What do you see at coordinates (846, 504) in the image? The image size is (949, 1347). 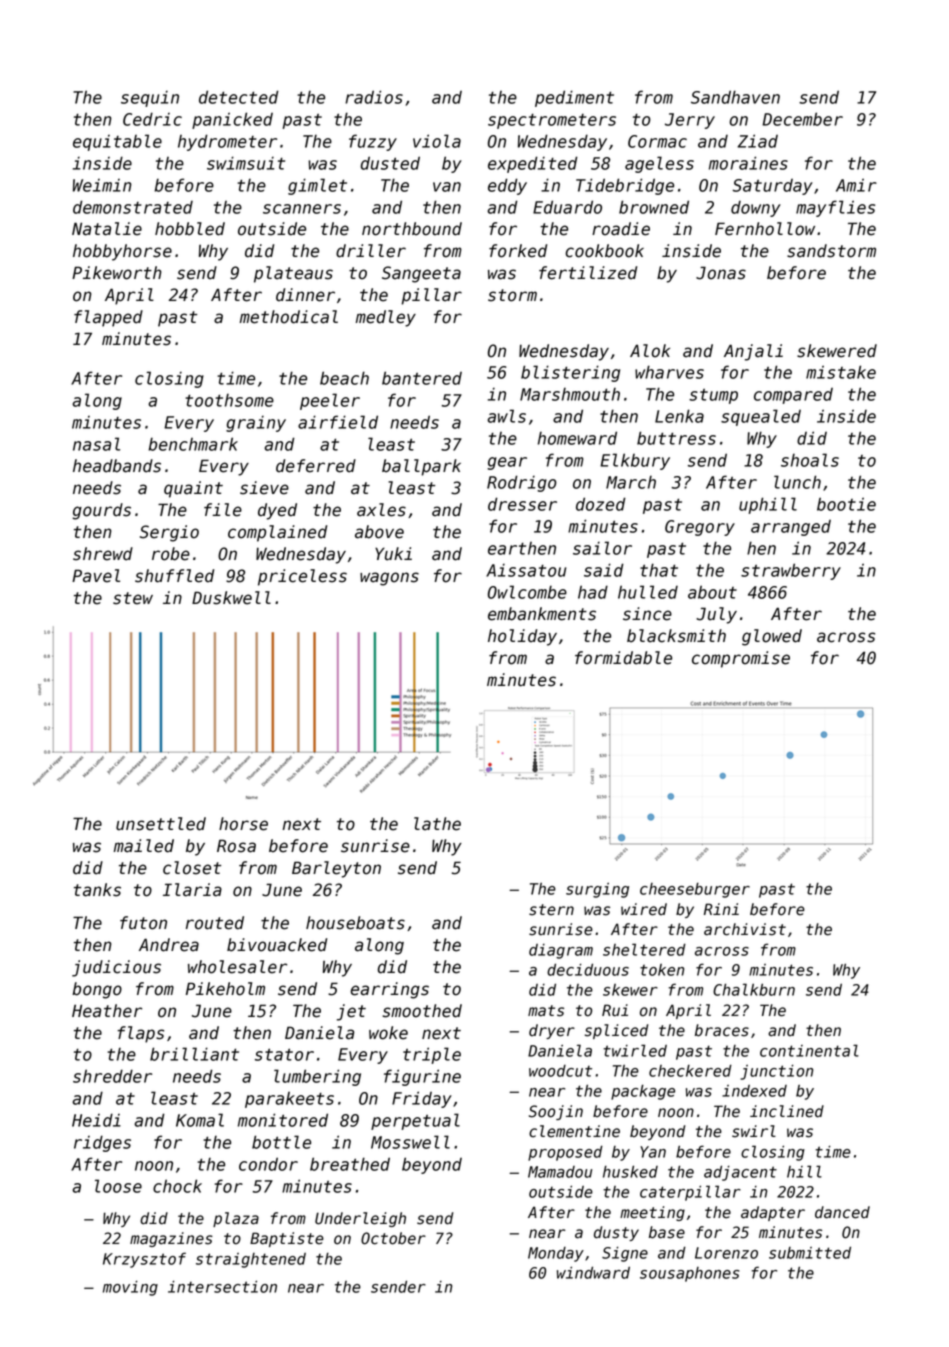 I see `bootie` at bounding box center [846, 504].
